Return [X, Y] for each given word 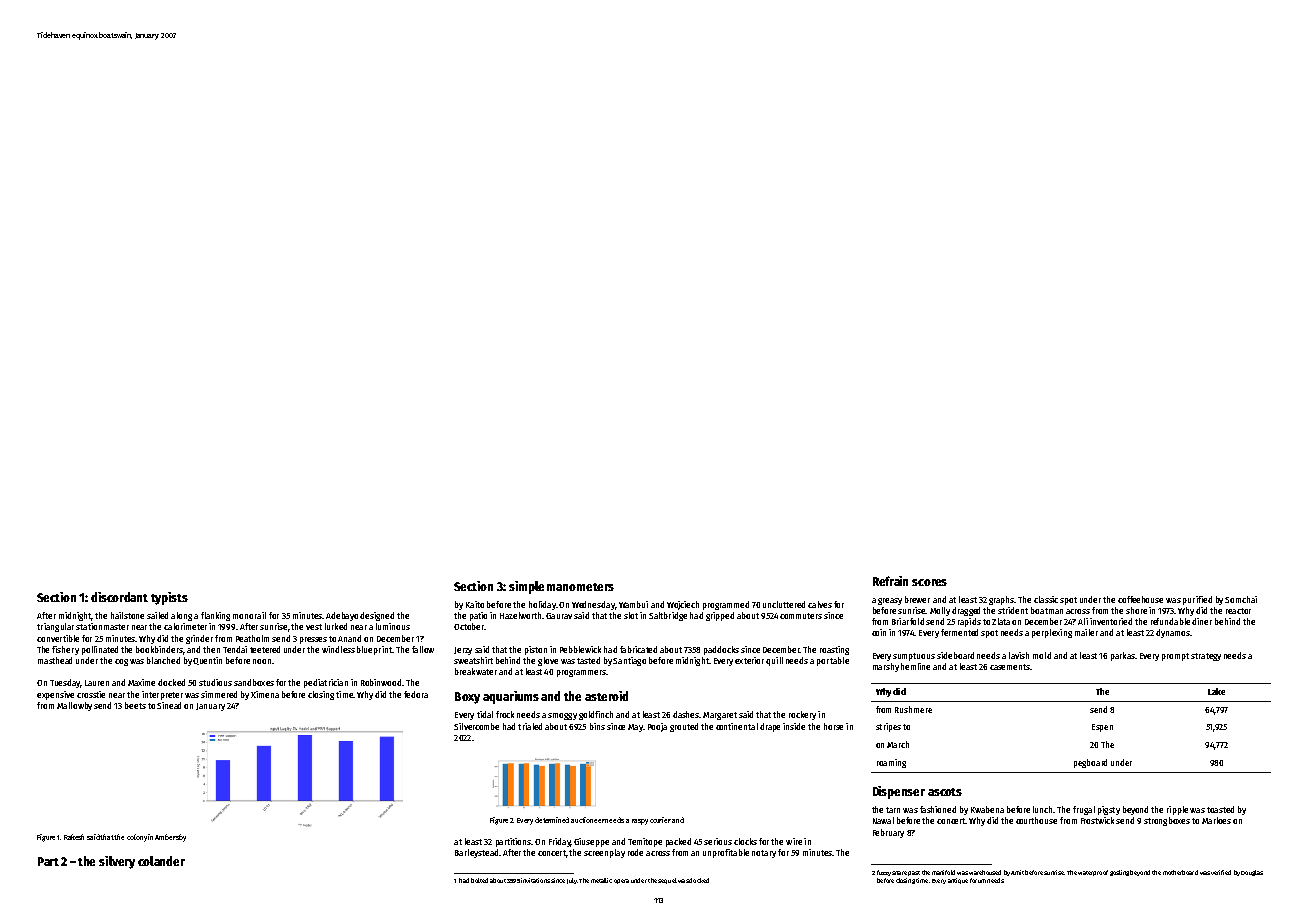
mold [1042, 655]
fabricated [638, 649]
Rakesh [74, 837]
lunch [1042, 809]
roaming [891, 763]
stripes [888, 727]
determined [552, 820]
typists [169, 598]
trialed [530, 726]
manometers [580, 587]
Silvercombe [476, 726]
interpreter [162, 695]
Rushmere [913, 709]
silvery [117, 862]
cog [121, 662]
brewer [917, 599]
